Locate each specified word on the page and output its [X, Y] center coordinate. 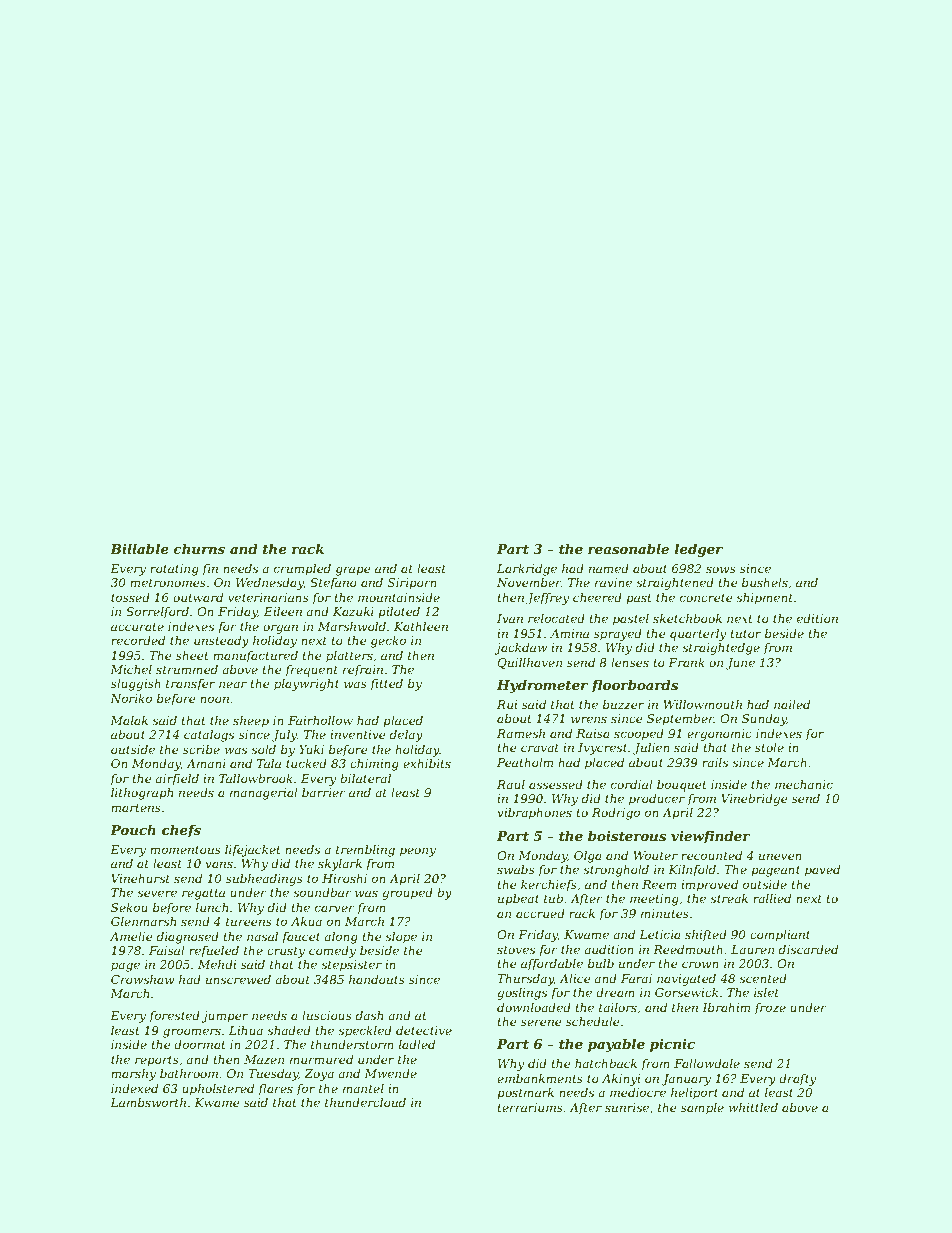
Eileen [283, 611]
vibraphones [534, 814]
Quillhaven [529, 663]
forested [174, 1017]
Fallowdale [707, 1063]
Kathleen [421, 626]
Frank [686, 662]
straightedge [721, 649]
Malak [129, 720]
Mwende [390, 1073]
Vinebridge [754, 800]
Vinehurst [140, 878]
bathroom [189, 1073]
